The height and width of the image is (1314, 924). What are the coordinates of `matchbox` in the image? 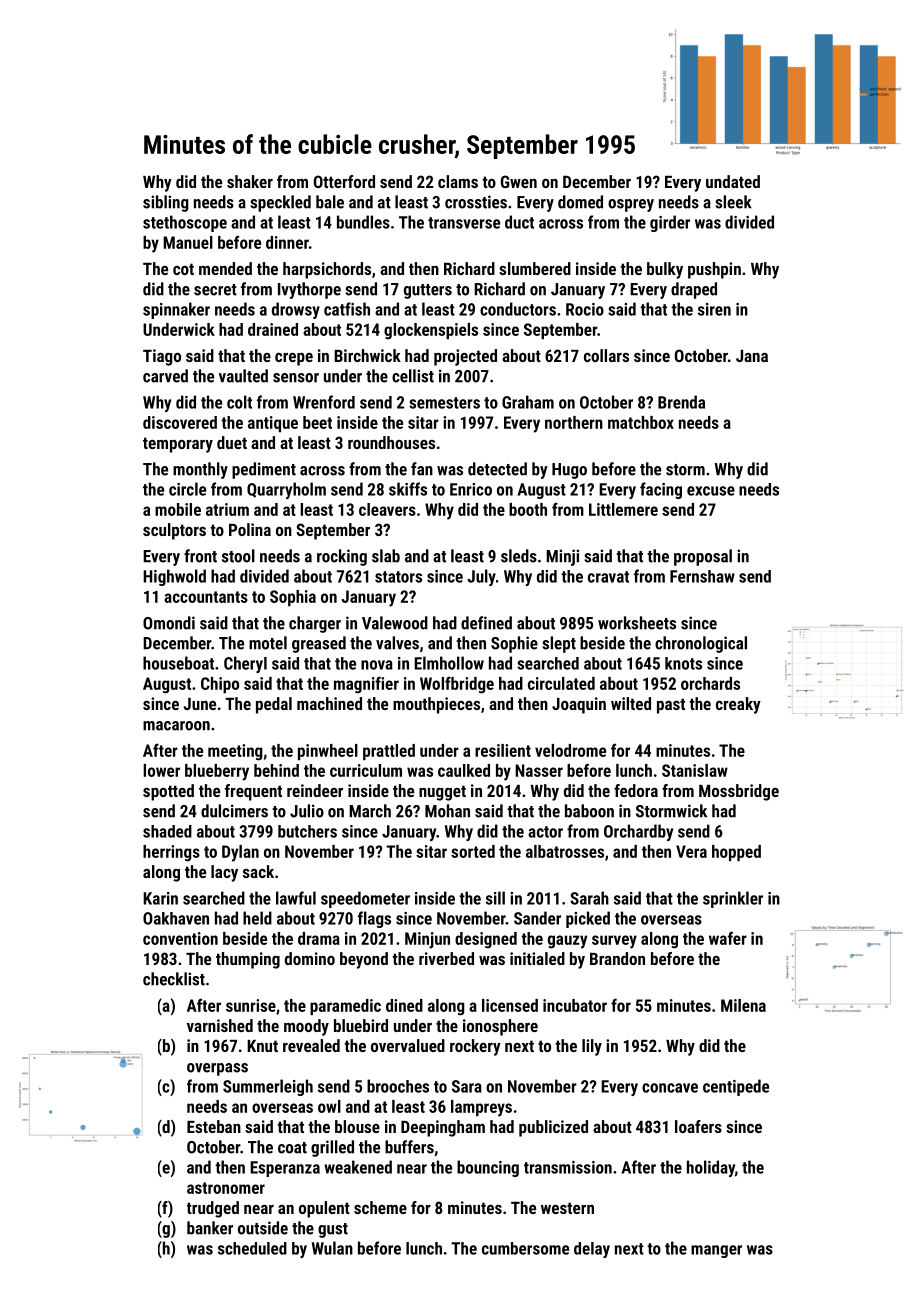 It's located at (641, 422).
